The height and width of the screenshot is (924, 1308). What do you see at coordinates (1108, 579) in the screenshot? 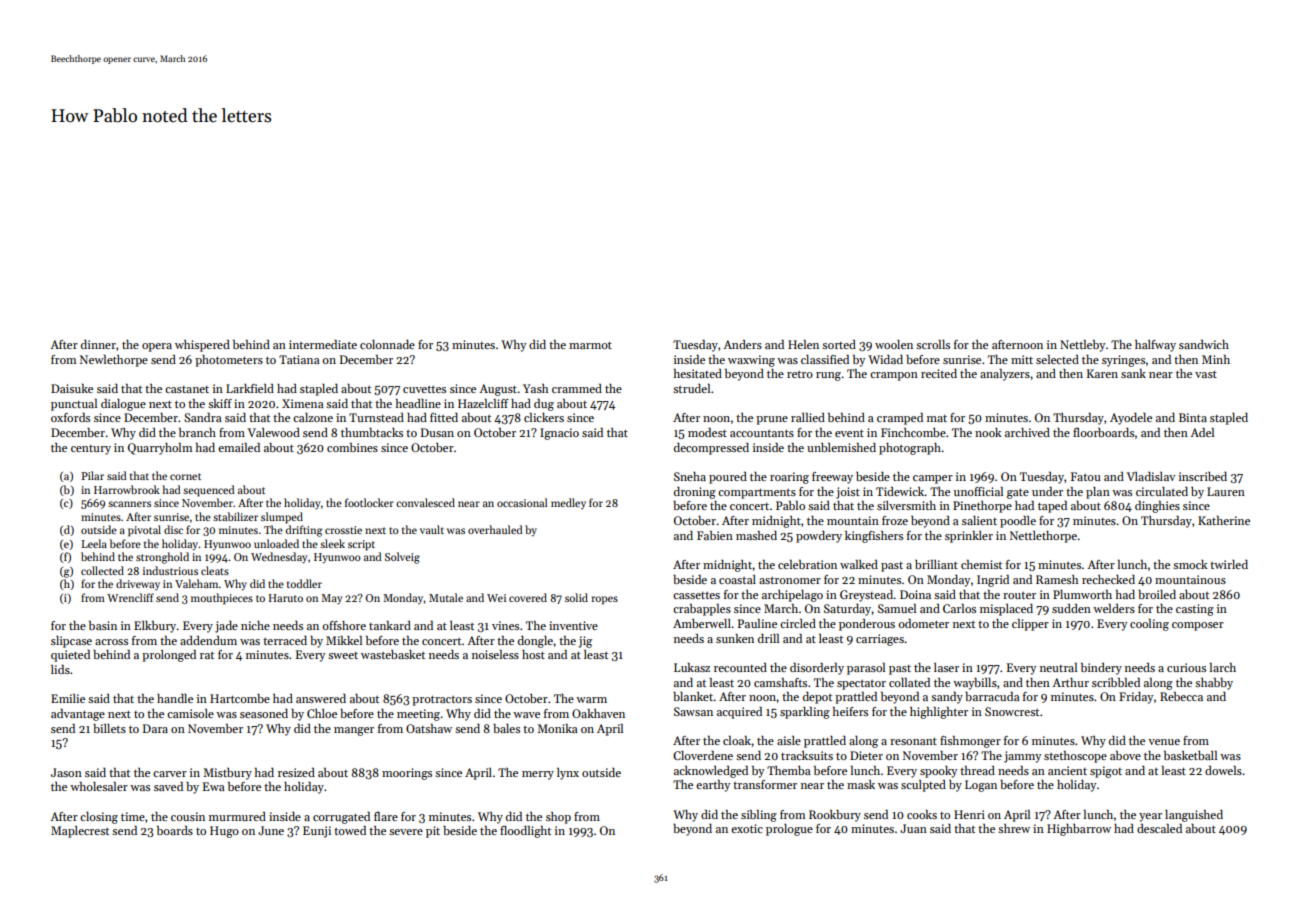
I see `rechecked` at bounding box center [1108, 579].
